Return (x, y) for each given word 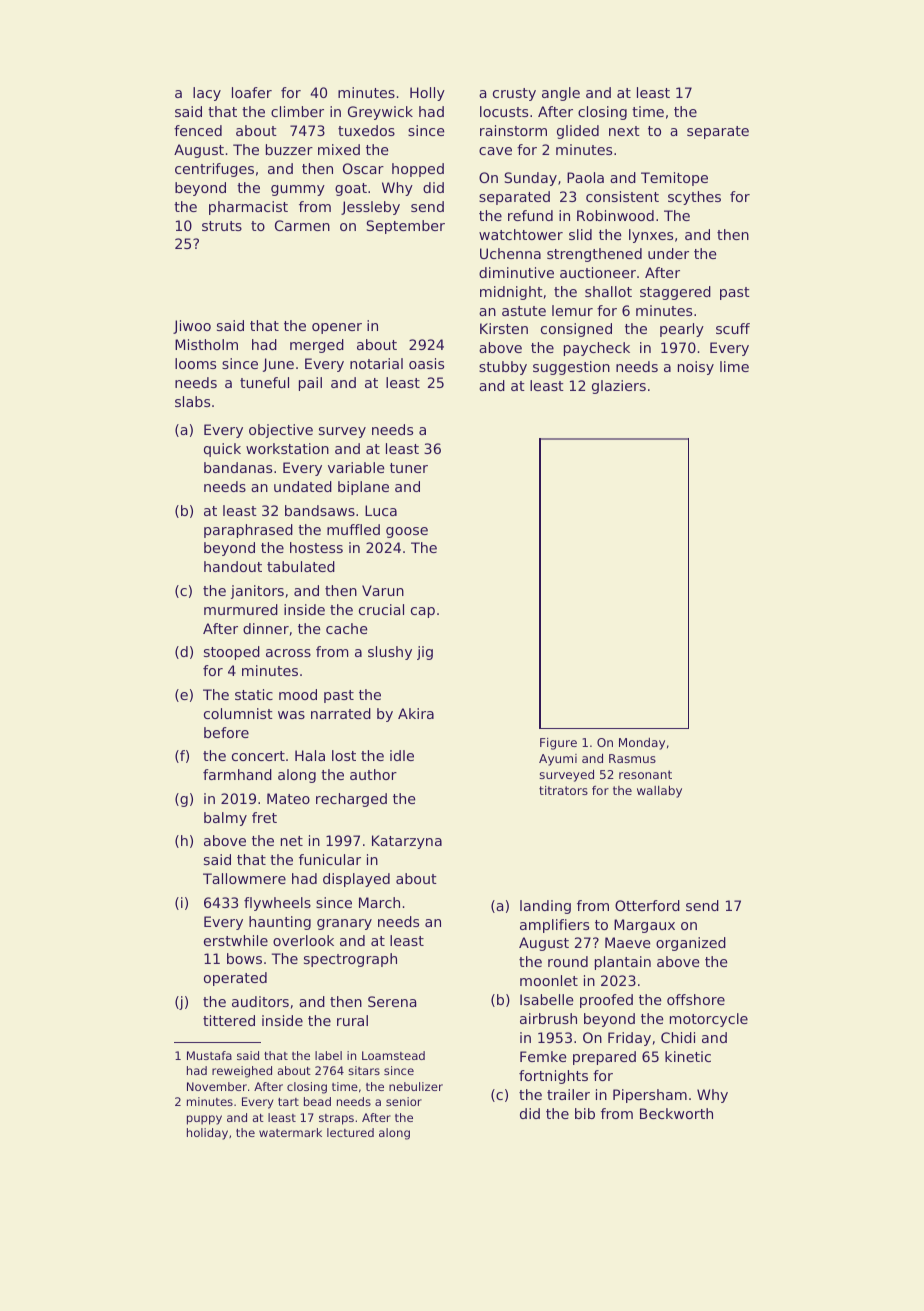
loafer (252, 92)
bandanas (238, 467)
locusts (504, 111)
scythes (694, 198)
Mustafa (209, 1055)
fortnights (553, 1077)
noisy (696, 368)
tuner (409, 468)
